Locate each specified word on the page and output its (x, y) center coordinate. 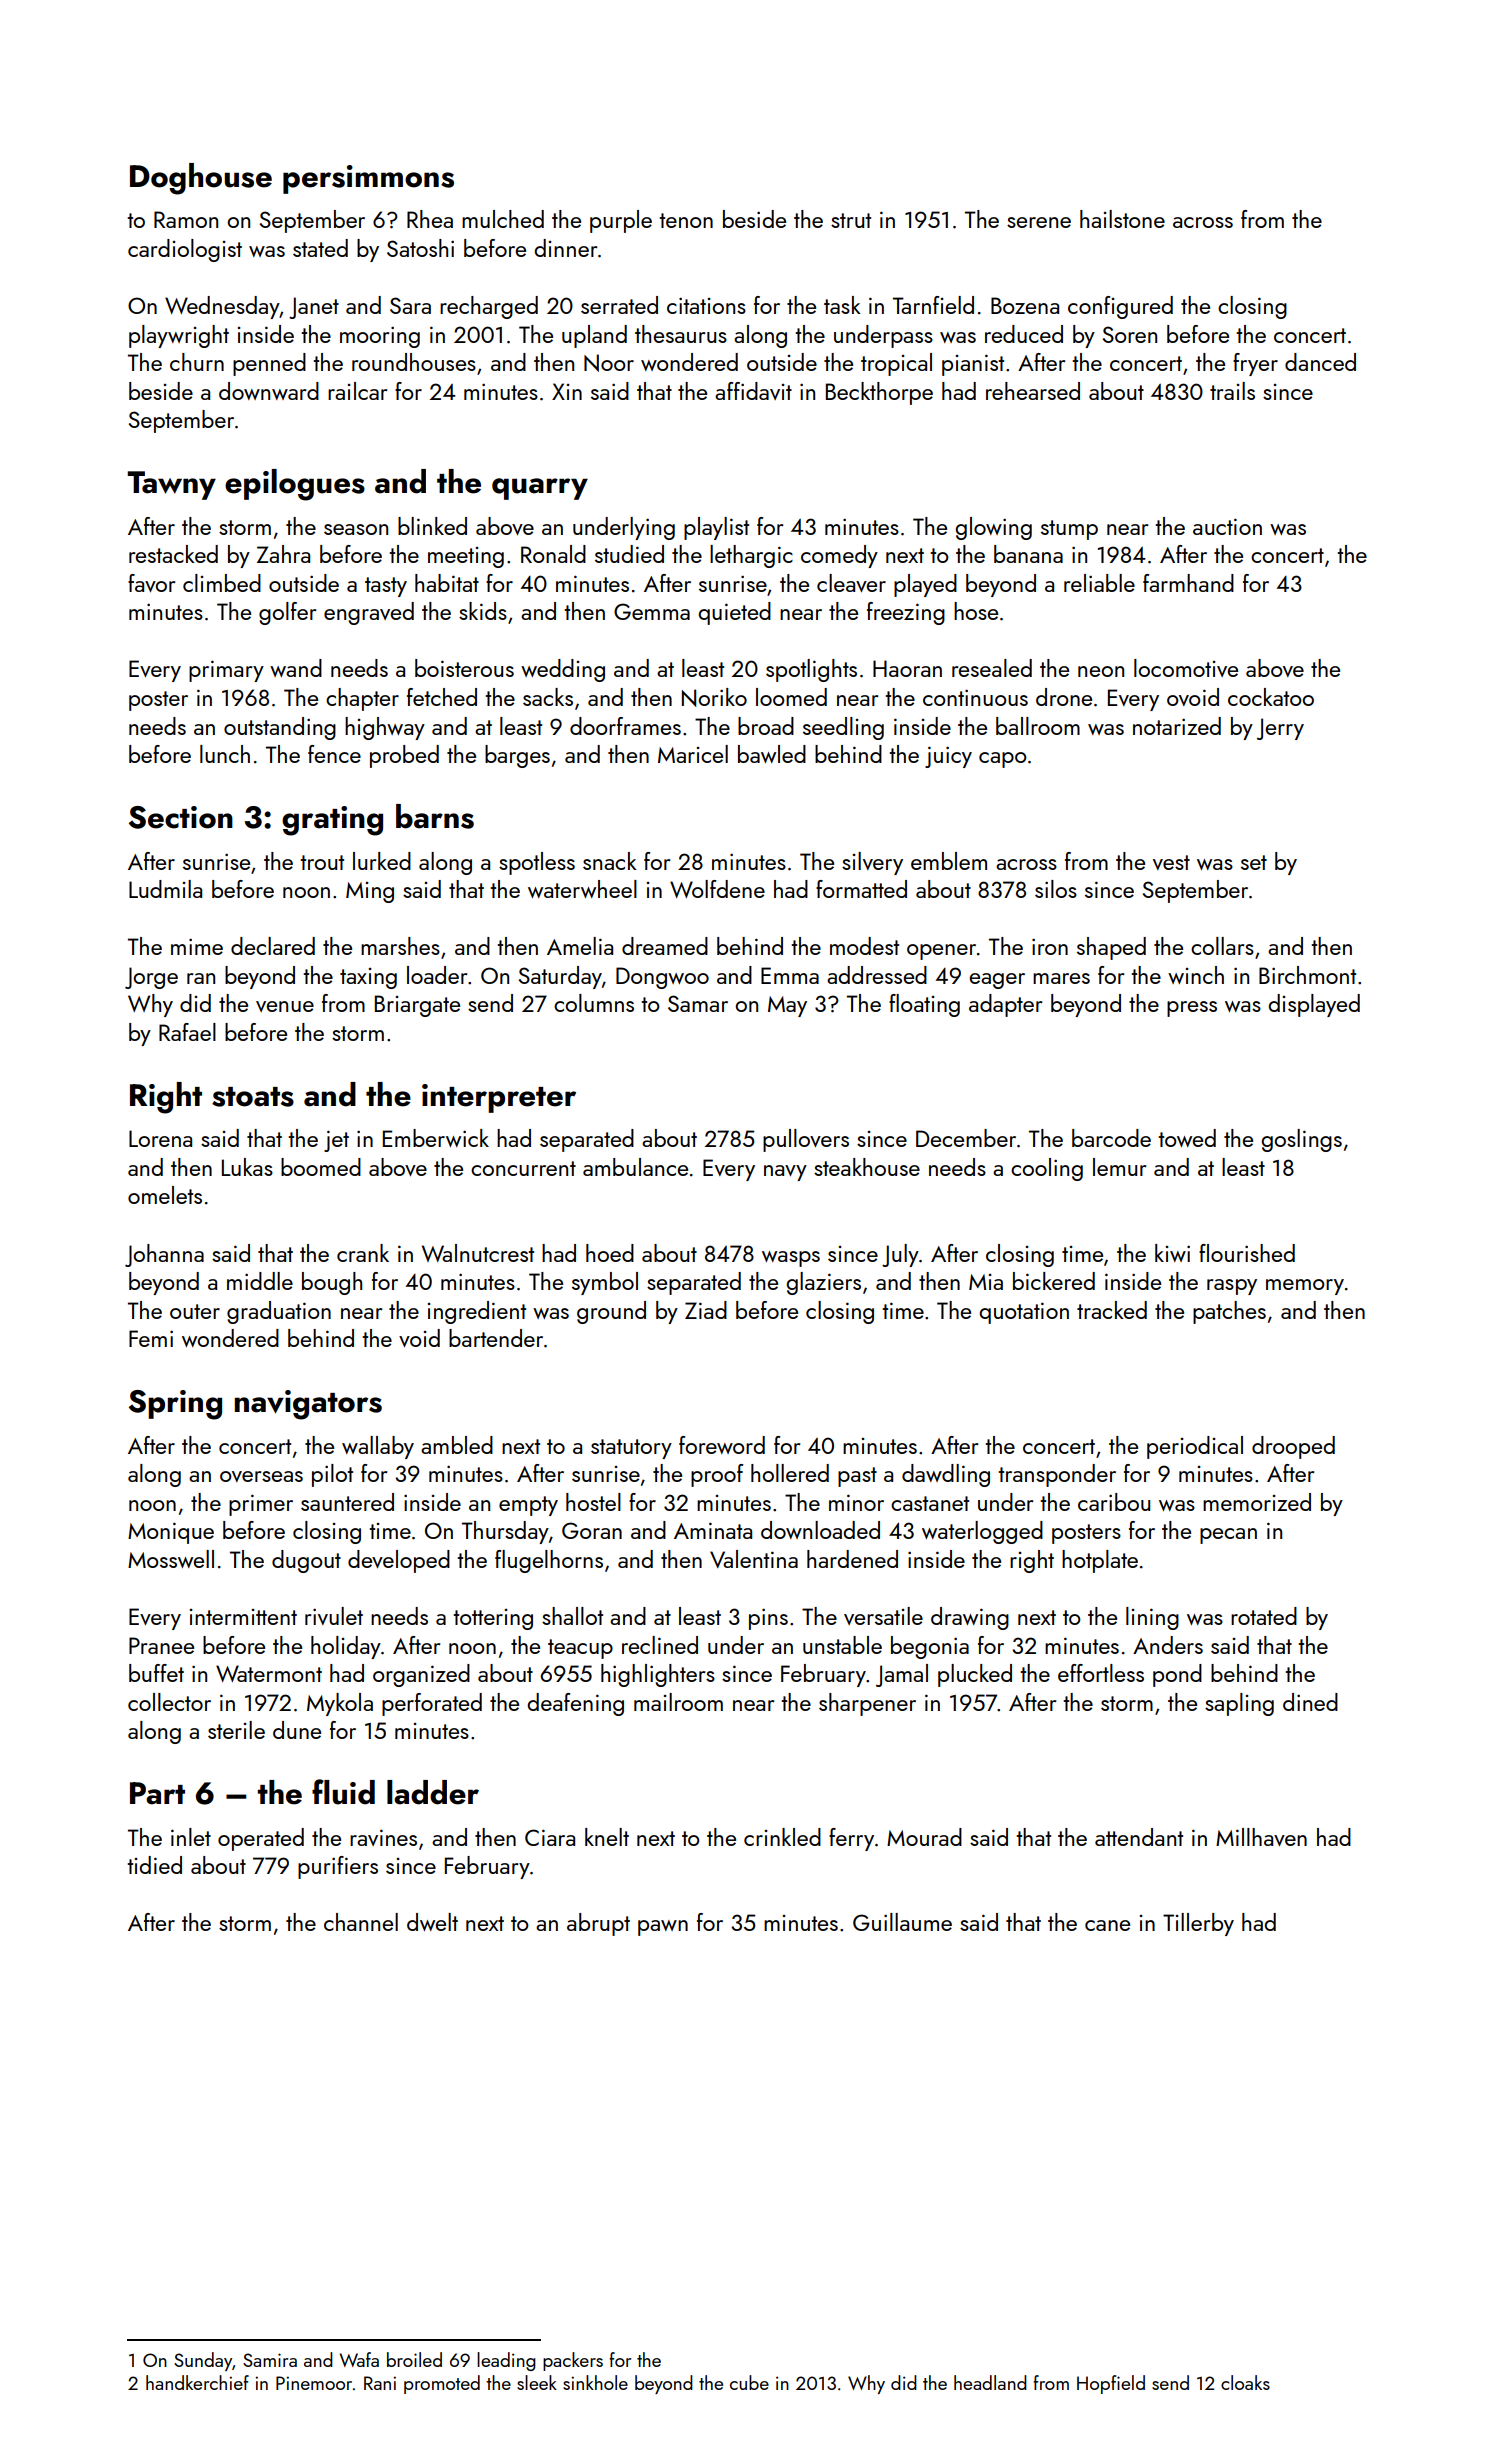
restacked (173, 554)
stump (1069, 530)
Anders (1168, 1645)
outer (195, 1311)
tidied (154, 1865)
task (842, 305)
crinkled (782, 1837)
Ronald (553, 554)
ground (611, 1312)
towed (1187, 1138)
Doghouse (201, 179)
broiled (414, 2359)
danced (1320, 362)
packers (573, 2361)
